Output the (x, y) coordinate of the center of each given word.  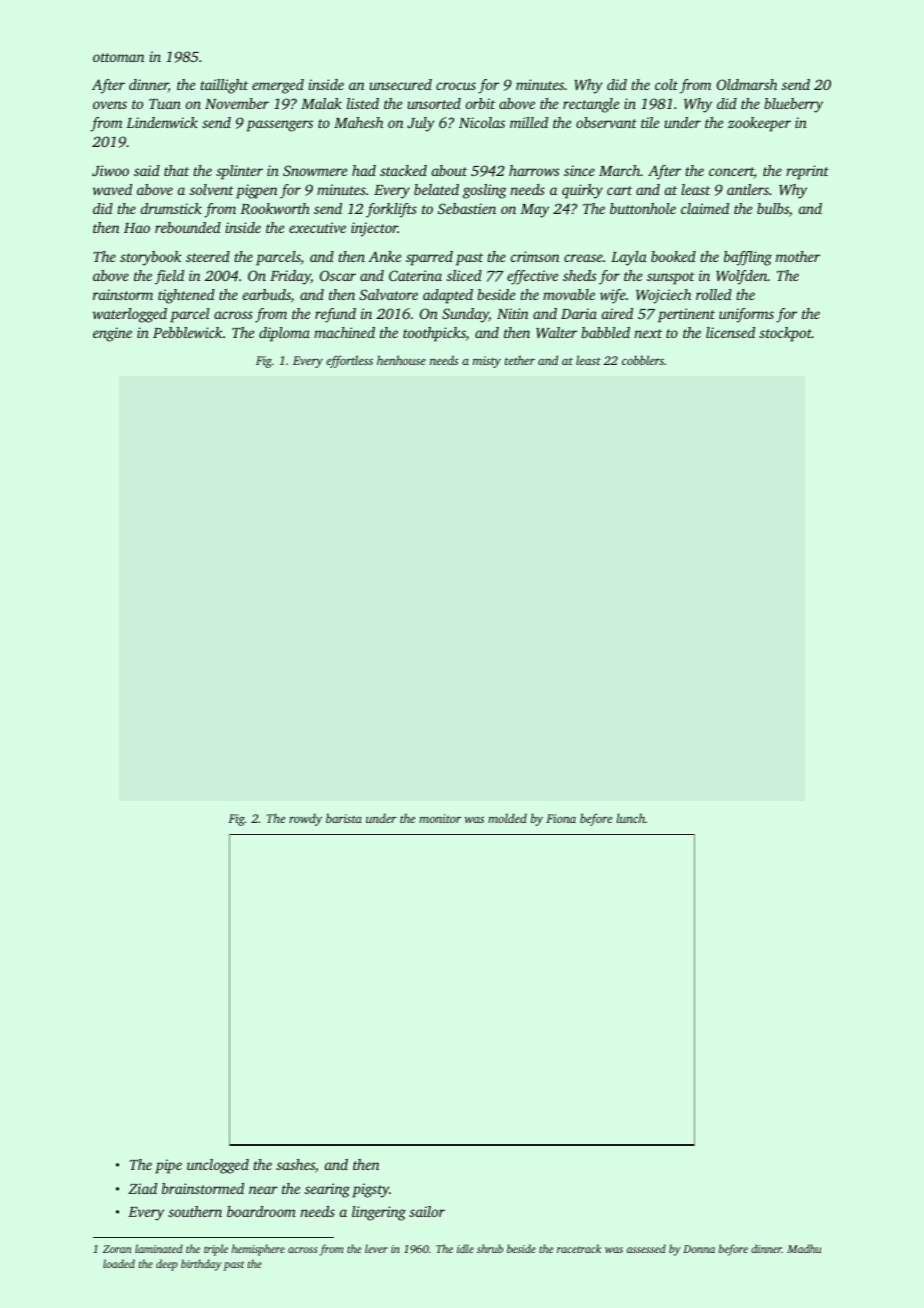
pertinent (686, 315)
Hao (137, 228)
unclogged (218, 1166)
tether (520, 360)
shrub (490, 1248)
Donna (699, 1249)
